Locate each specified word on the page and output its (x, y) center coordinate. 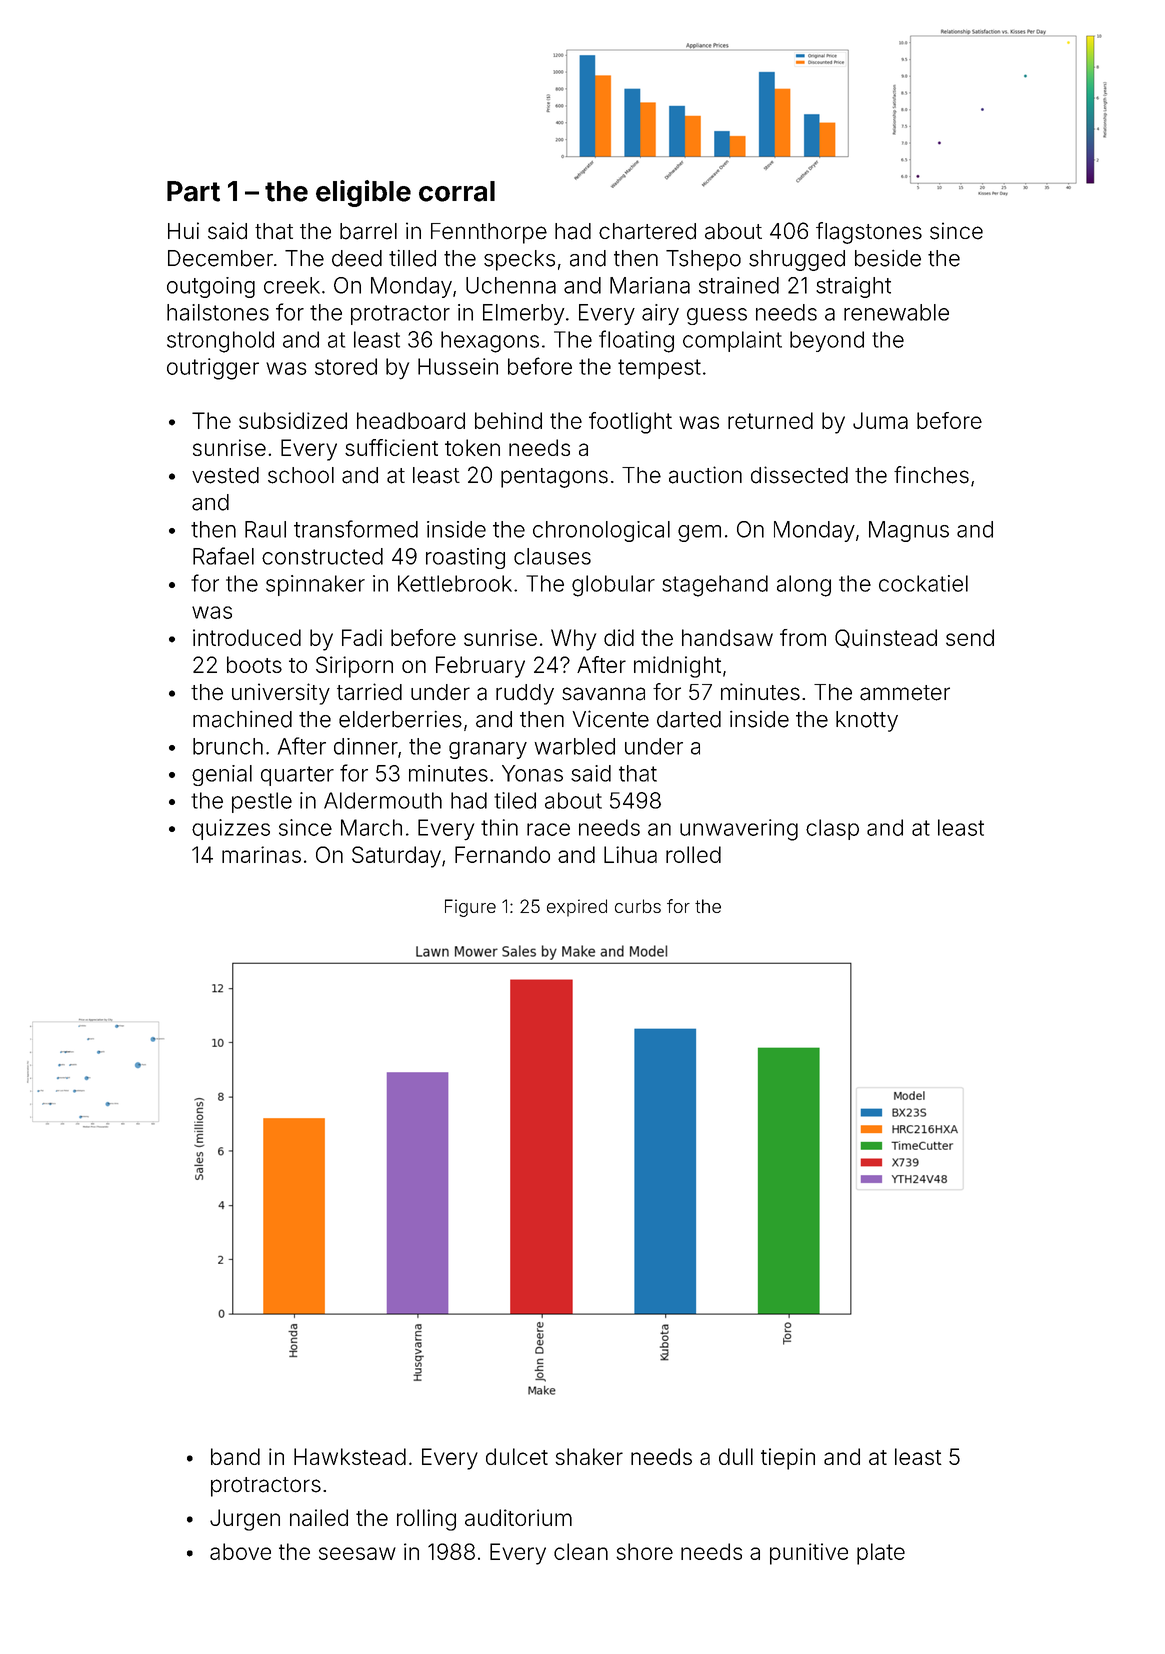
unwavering (739, 830)
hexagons (490, 342)
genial (222, 775)
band (235, 1456)
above (240, 1551)
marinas (261, 854)
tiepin (788, 1459)
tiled (515, 800)
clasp (832, 829)
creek (292, 285)
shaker (589, 1456)
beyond (827, 341)
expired (577, 908)
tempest (659, 369)
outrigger (213, 369)
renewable (896, 312)
